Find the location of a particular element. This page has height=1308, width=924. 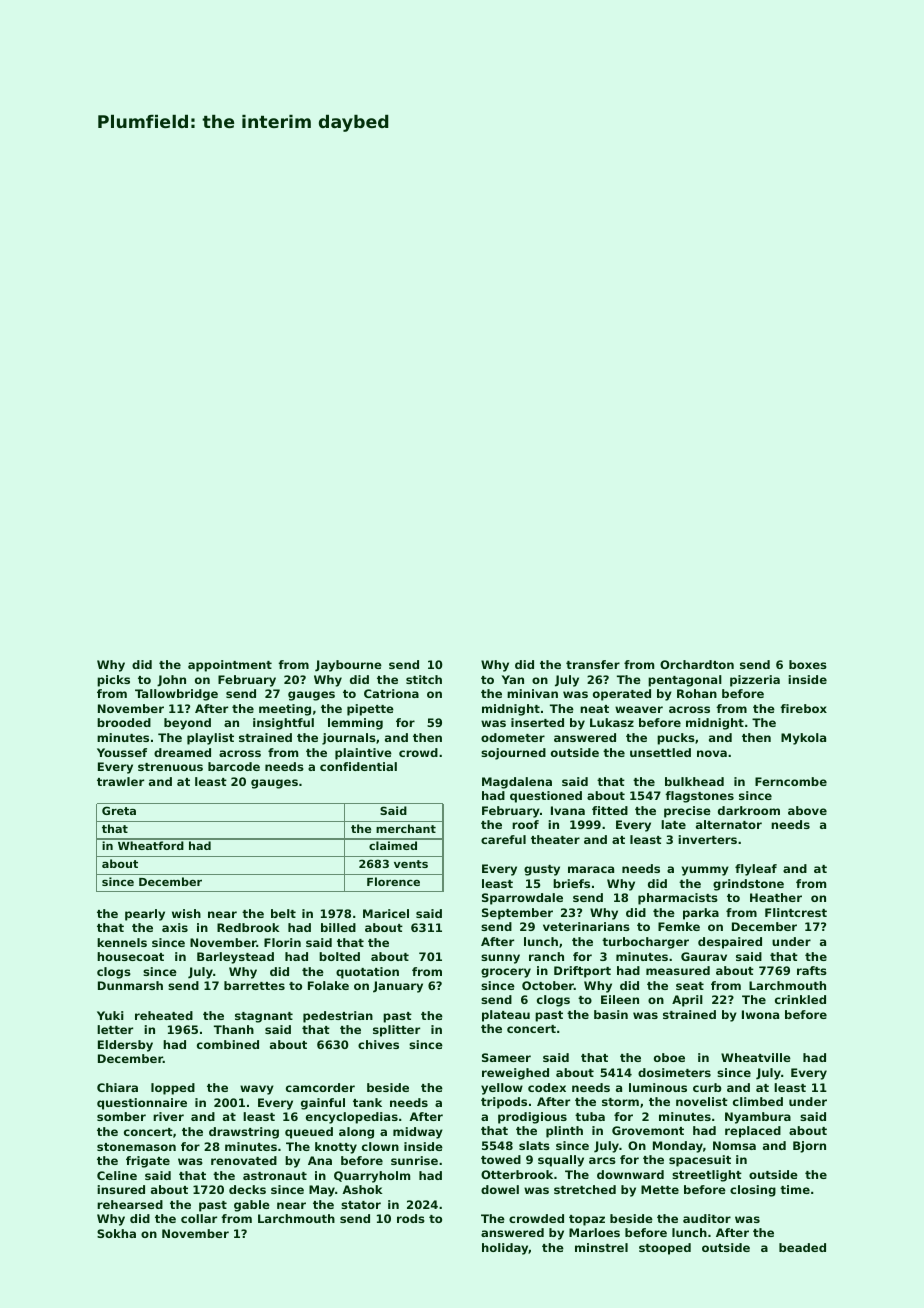

Iwona is located at coordinates (760, 1014).
